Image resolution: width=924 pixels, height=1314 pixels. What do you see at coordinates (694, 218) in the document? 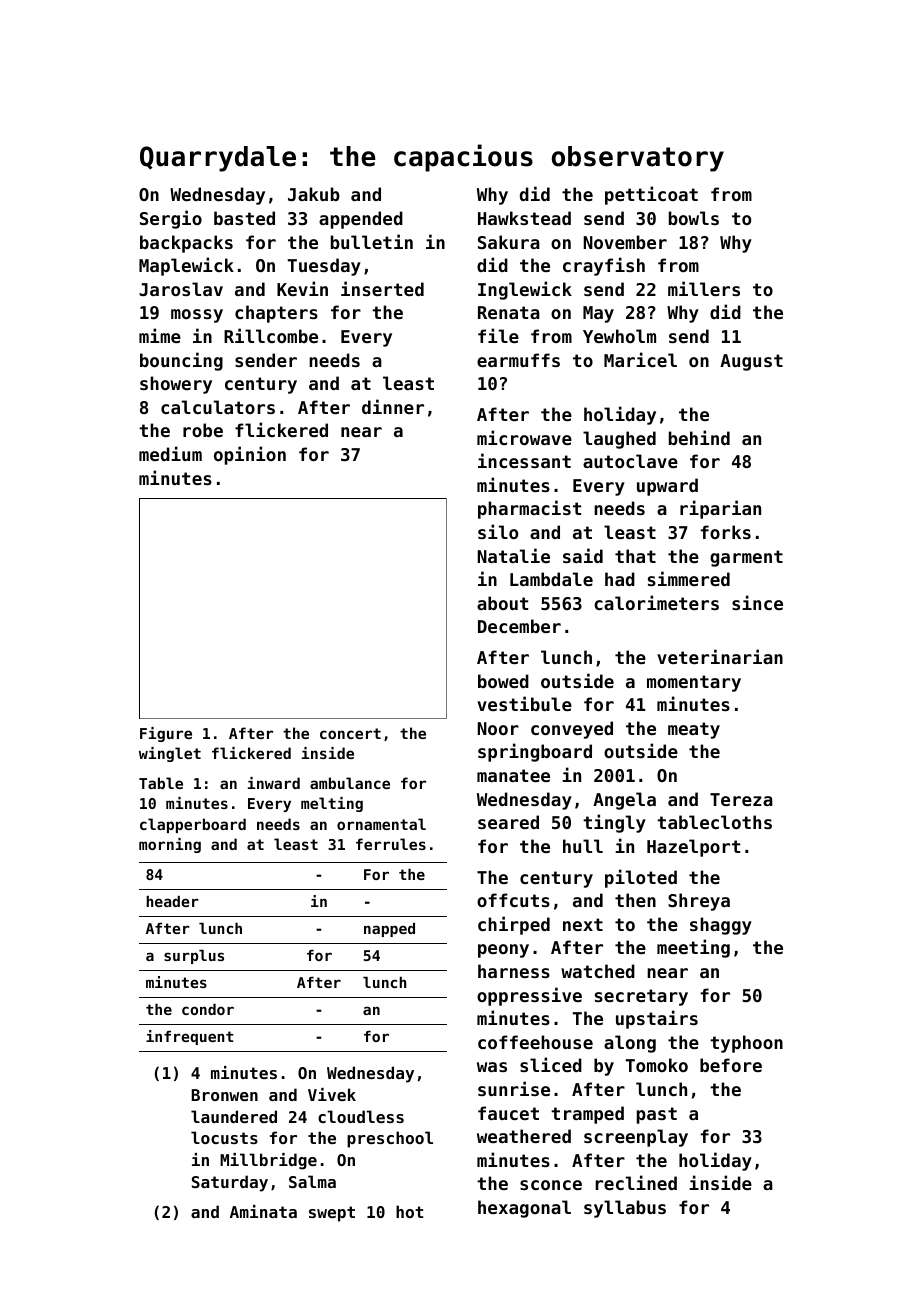
I see `bowls` at bounding box center [694, 218].
